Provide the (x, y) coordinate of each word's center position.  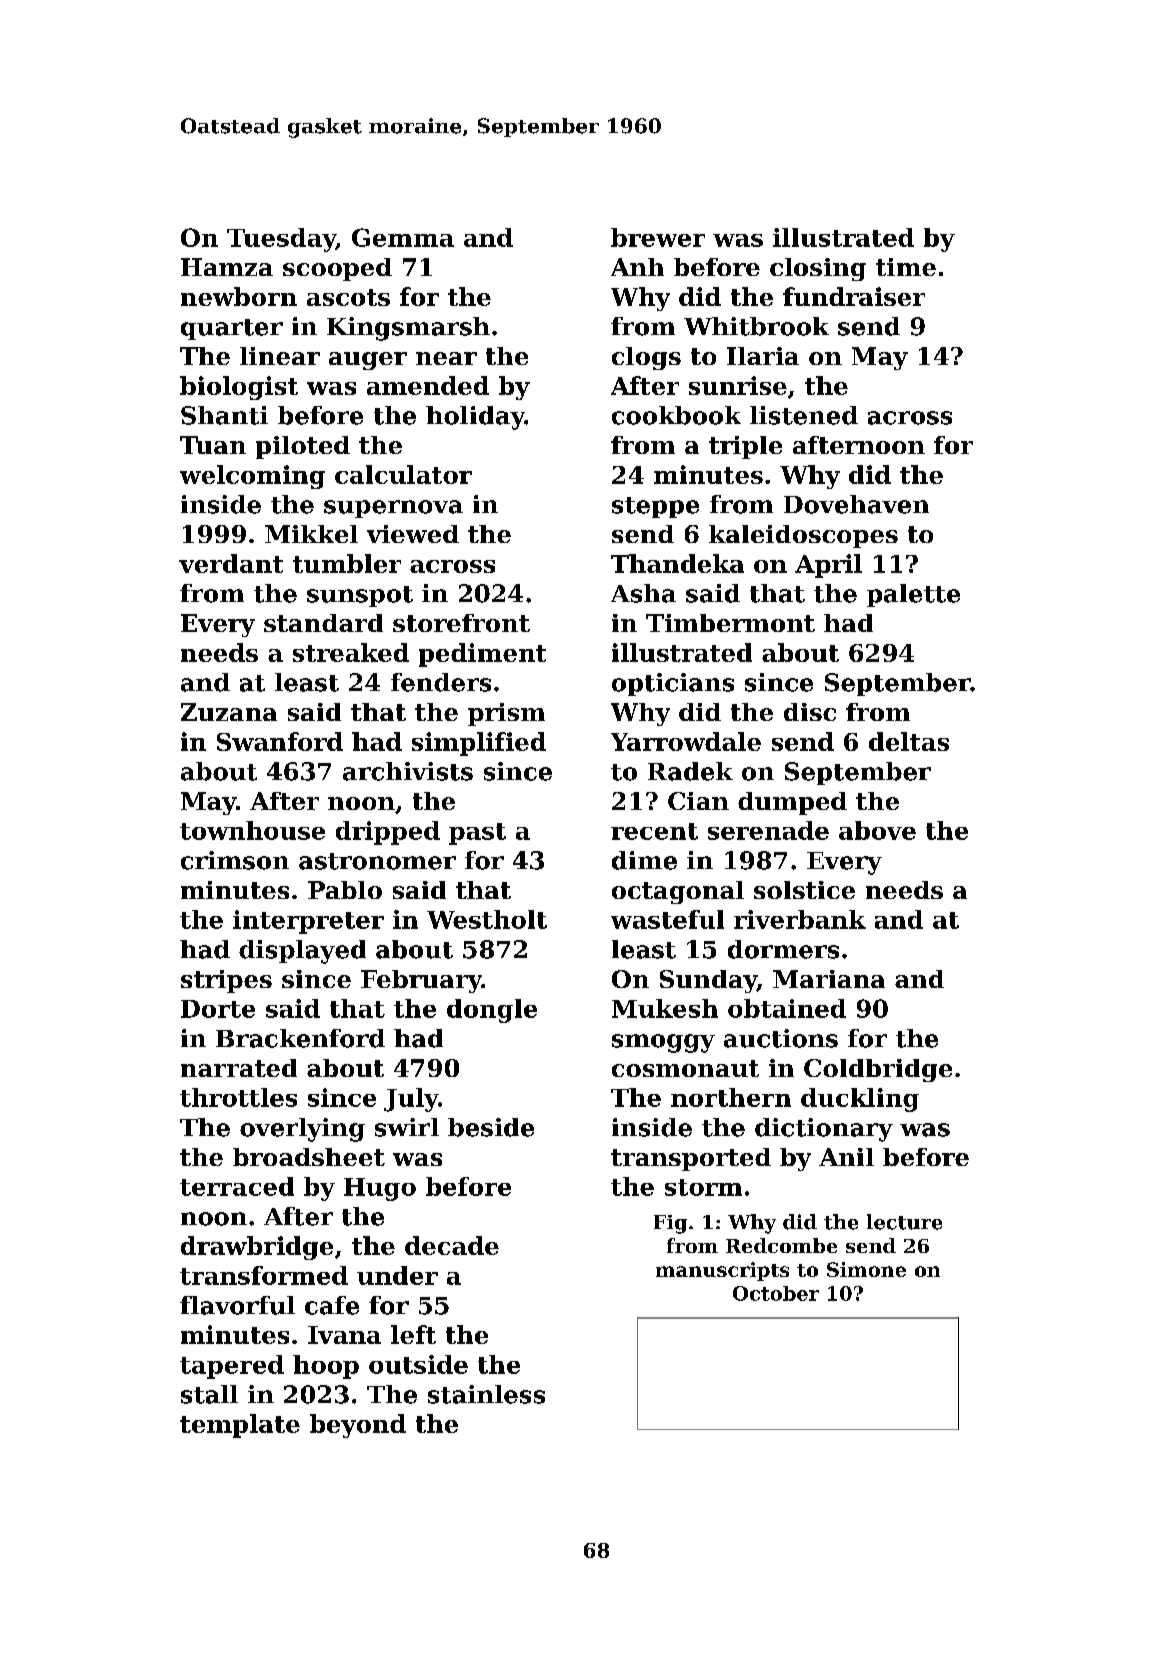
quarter (232, 329)
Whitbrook (756, 326)
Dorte (218, 1009)
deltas (909, 741)
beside (491, 1127)
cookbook (676, 415)
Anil (846, 1157)
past (477, 834)
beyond (358, 1426)
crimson (235, 860)
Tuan (213, 445)
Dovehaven (856, 504)
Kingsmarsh (408, 329)
